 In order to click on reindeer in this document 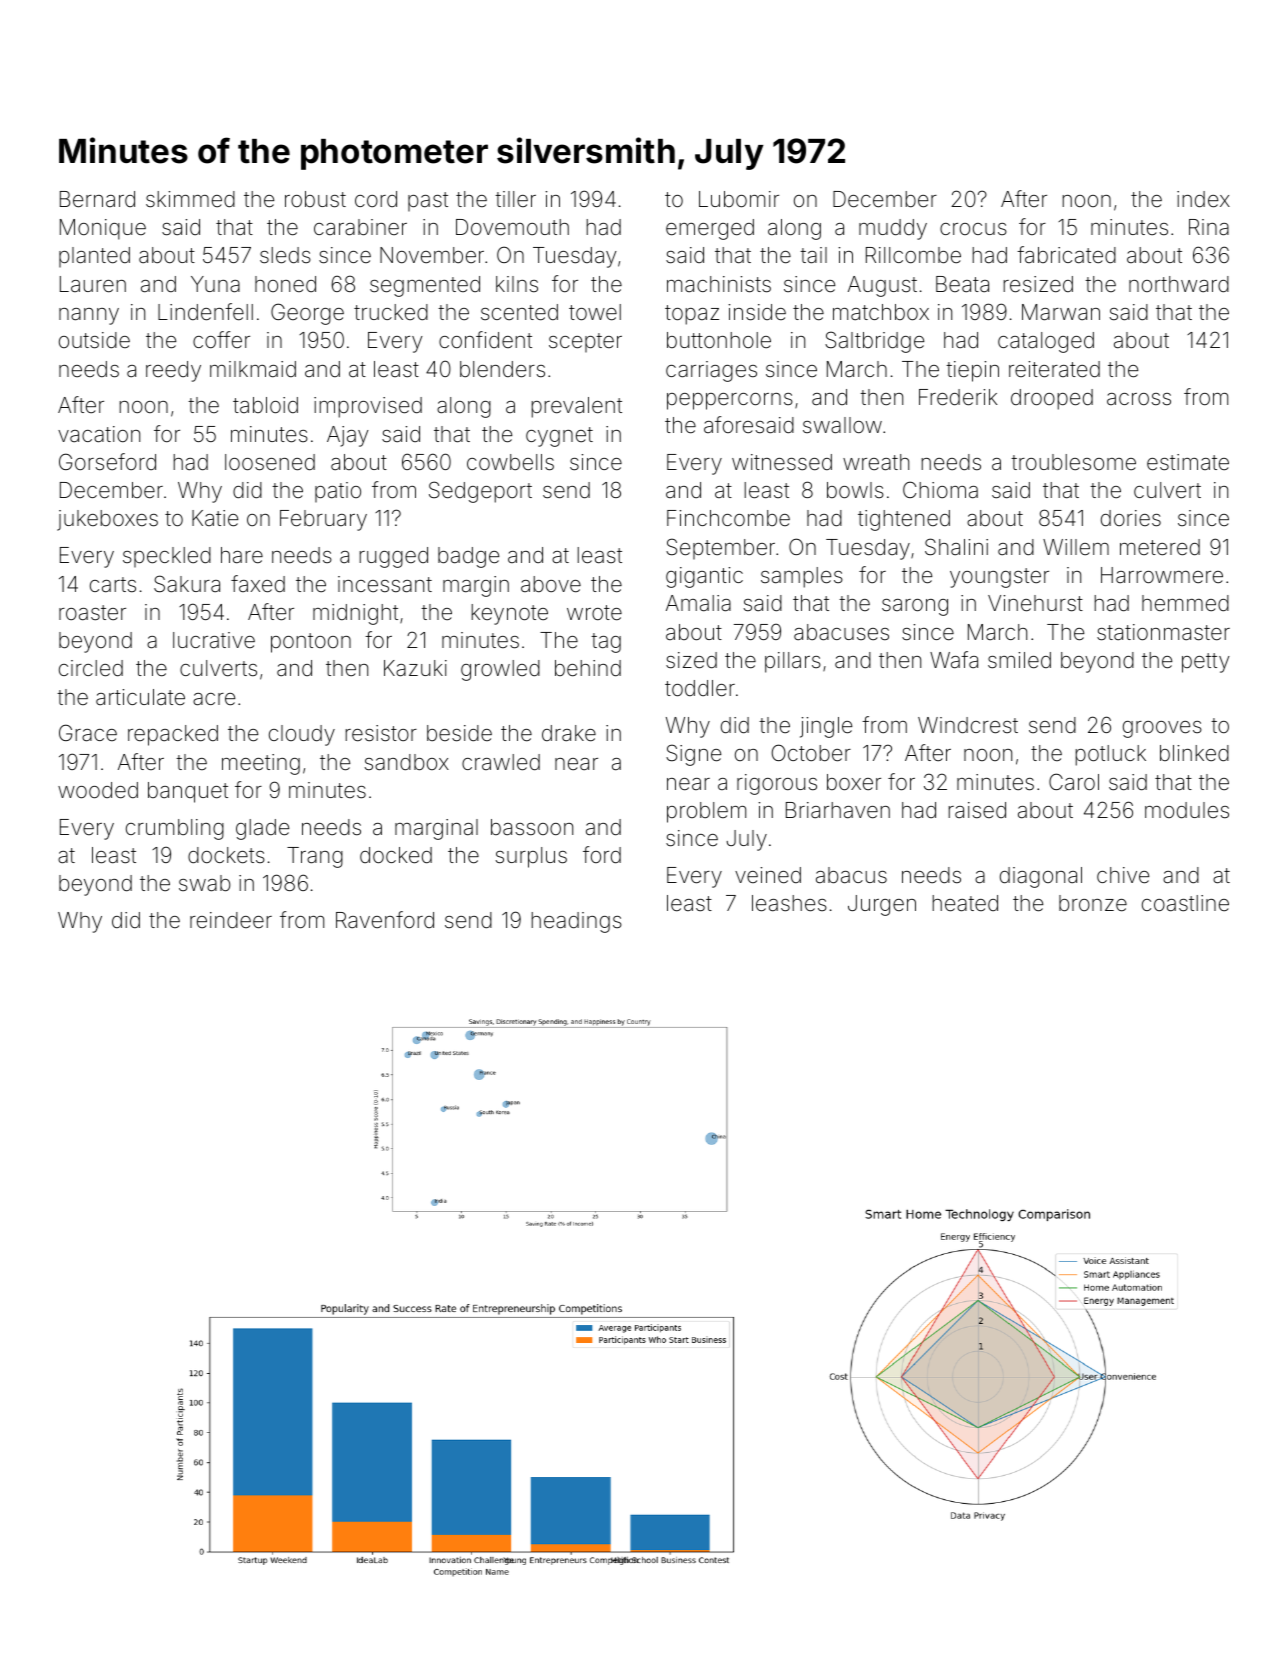, I will do `click(231, 920)`.
